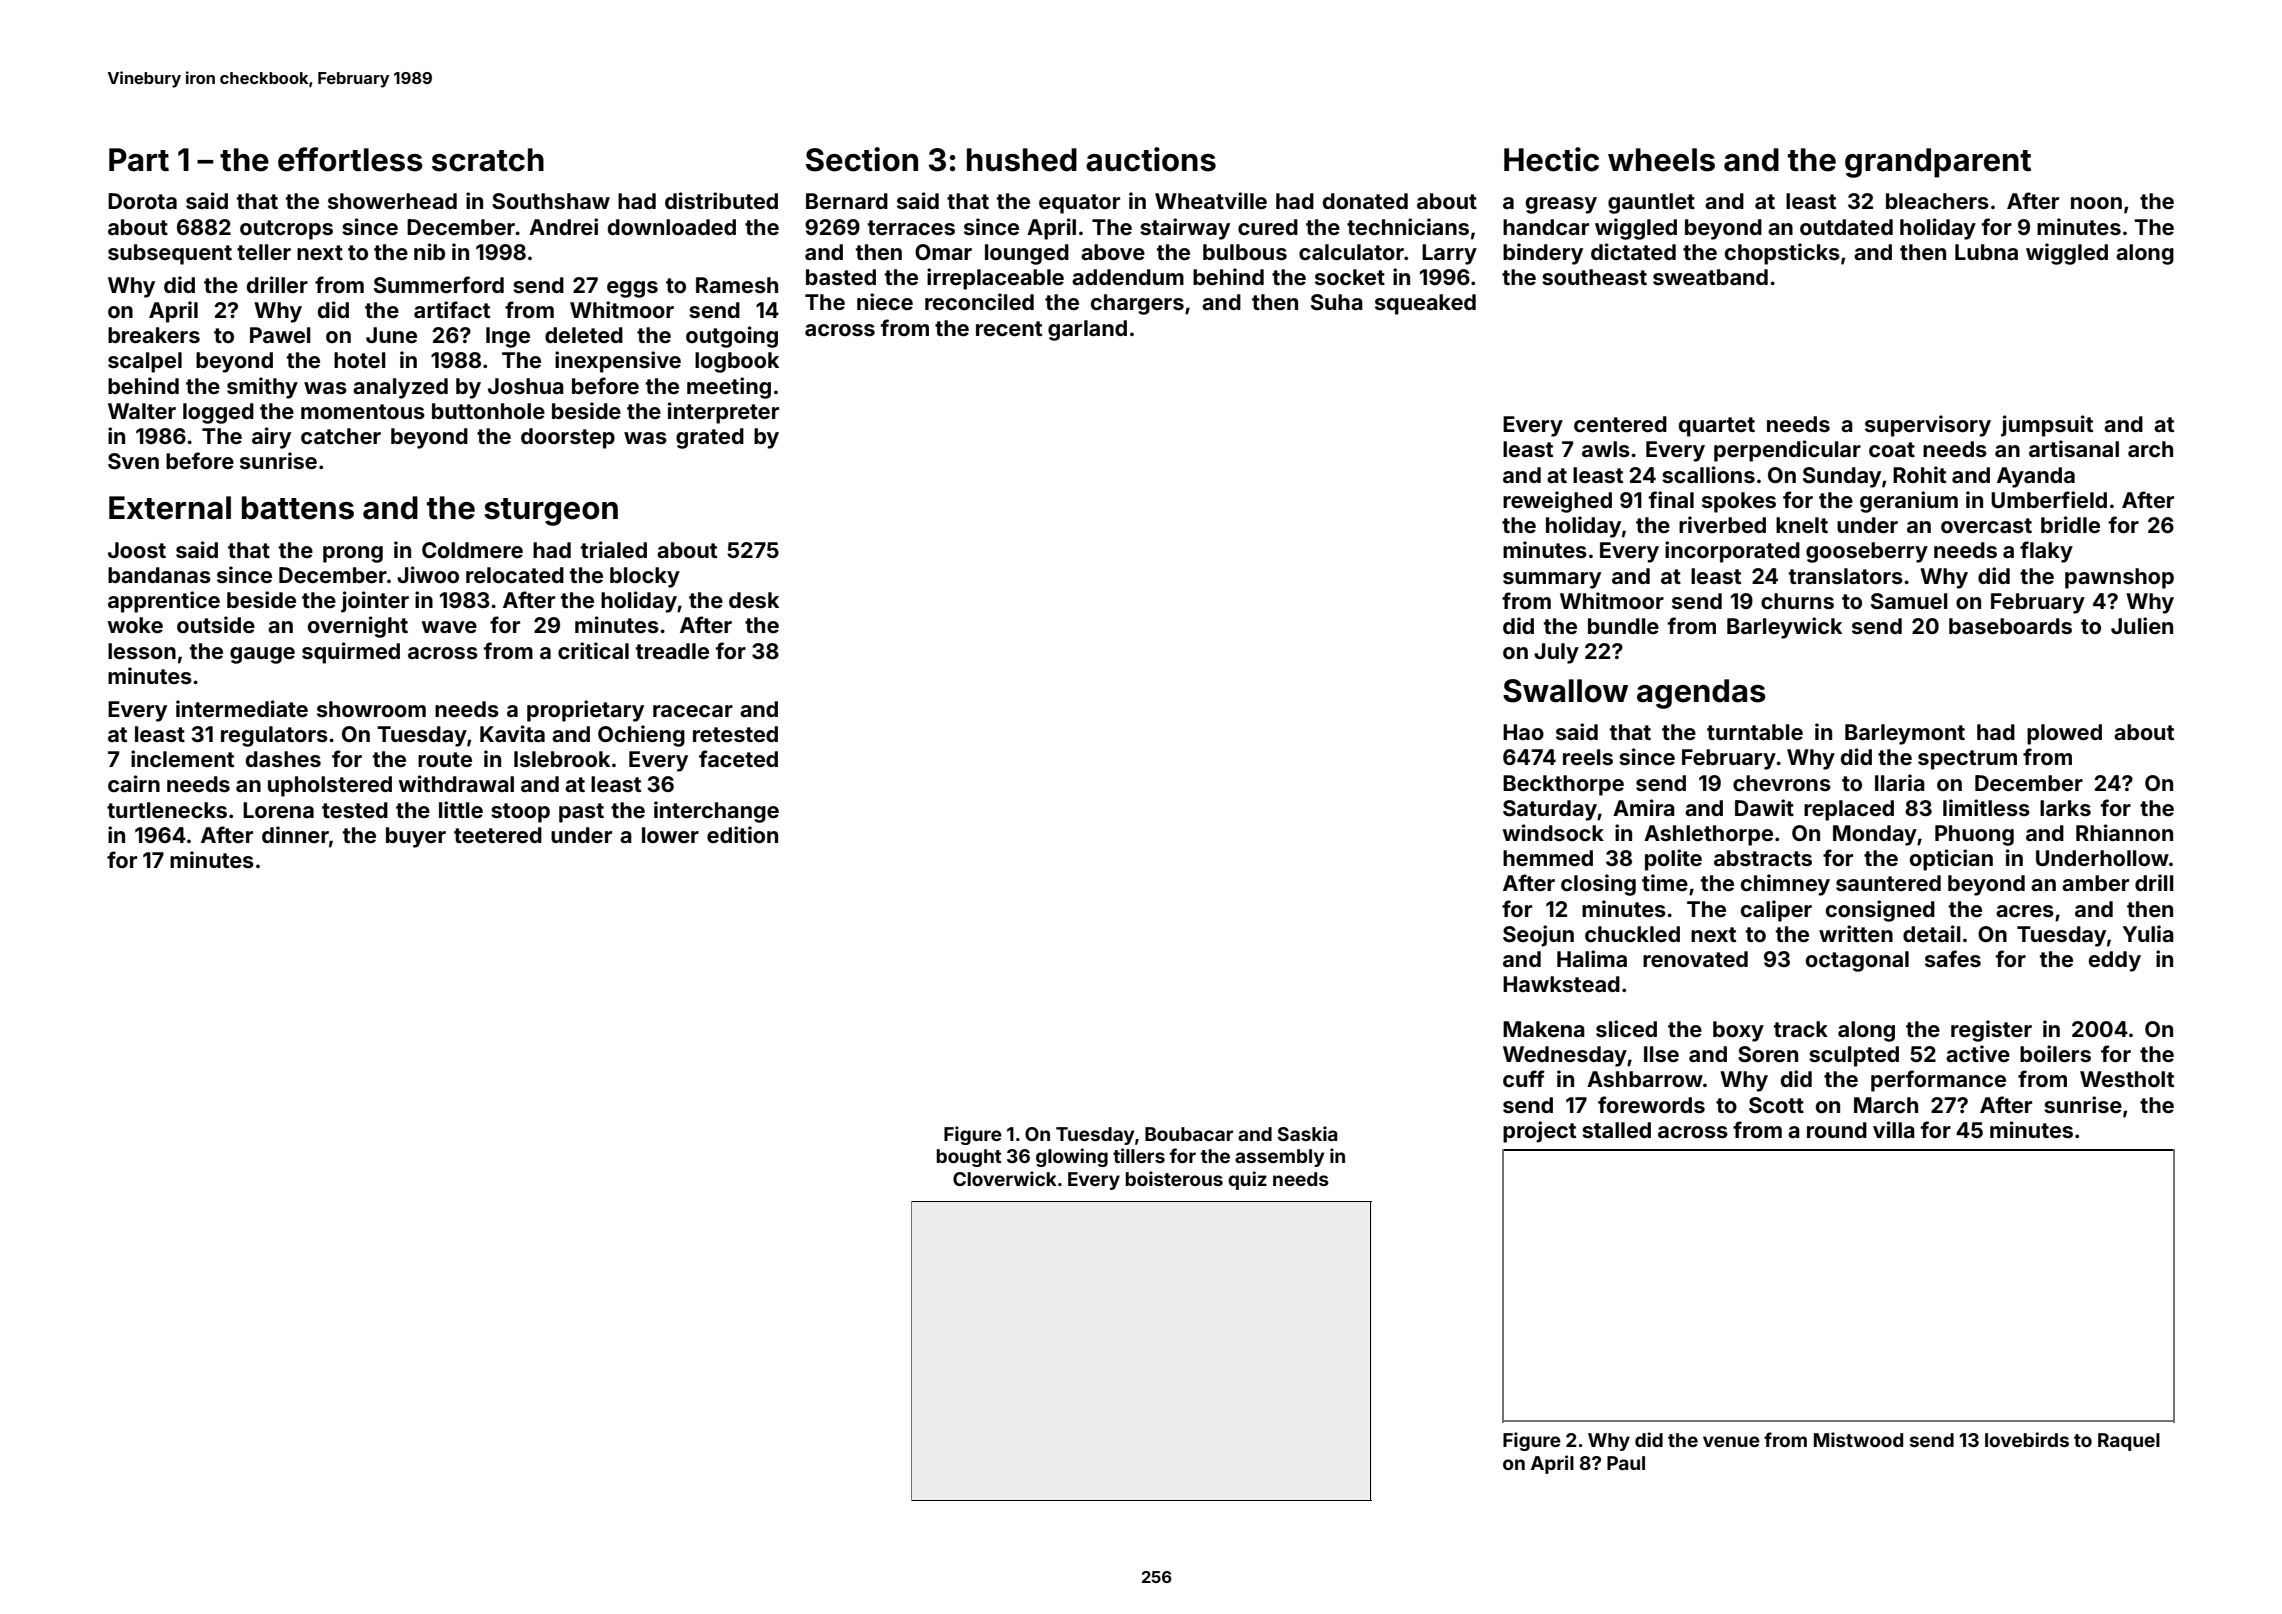 Image resolution: width=2282 pixels, height=1614 pixels. Describe the element at coordinates (1022, 160) in the screenshot. I see `hushed` at that location.
